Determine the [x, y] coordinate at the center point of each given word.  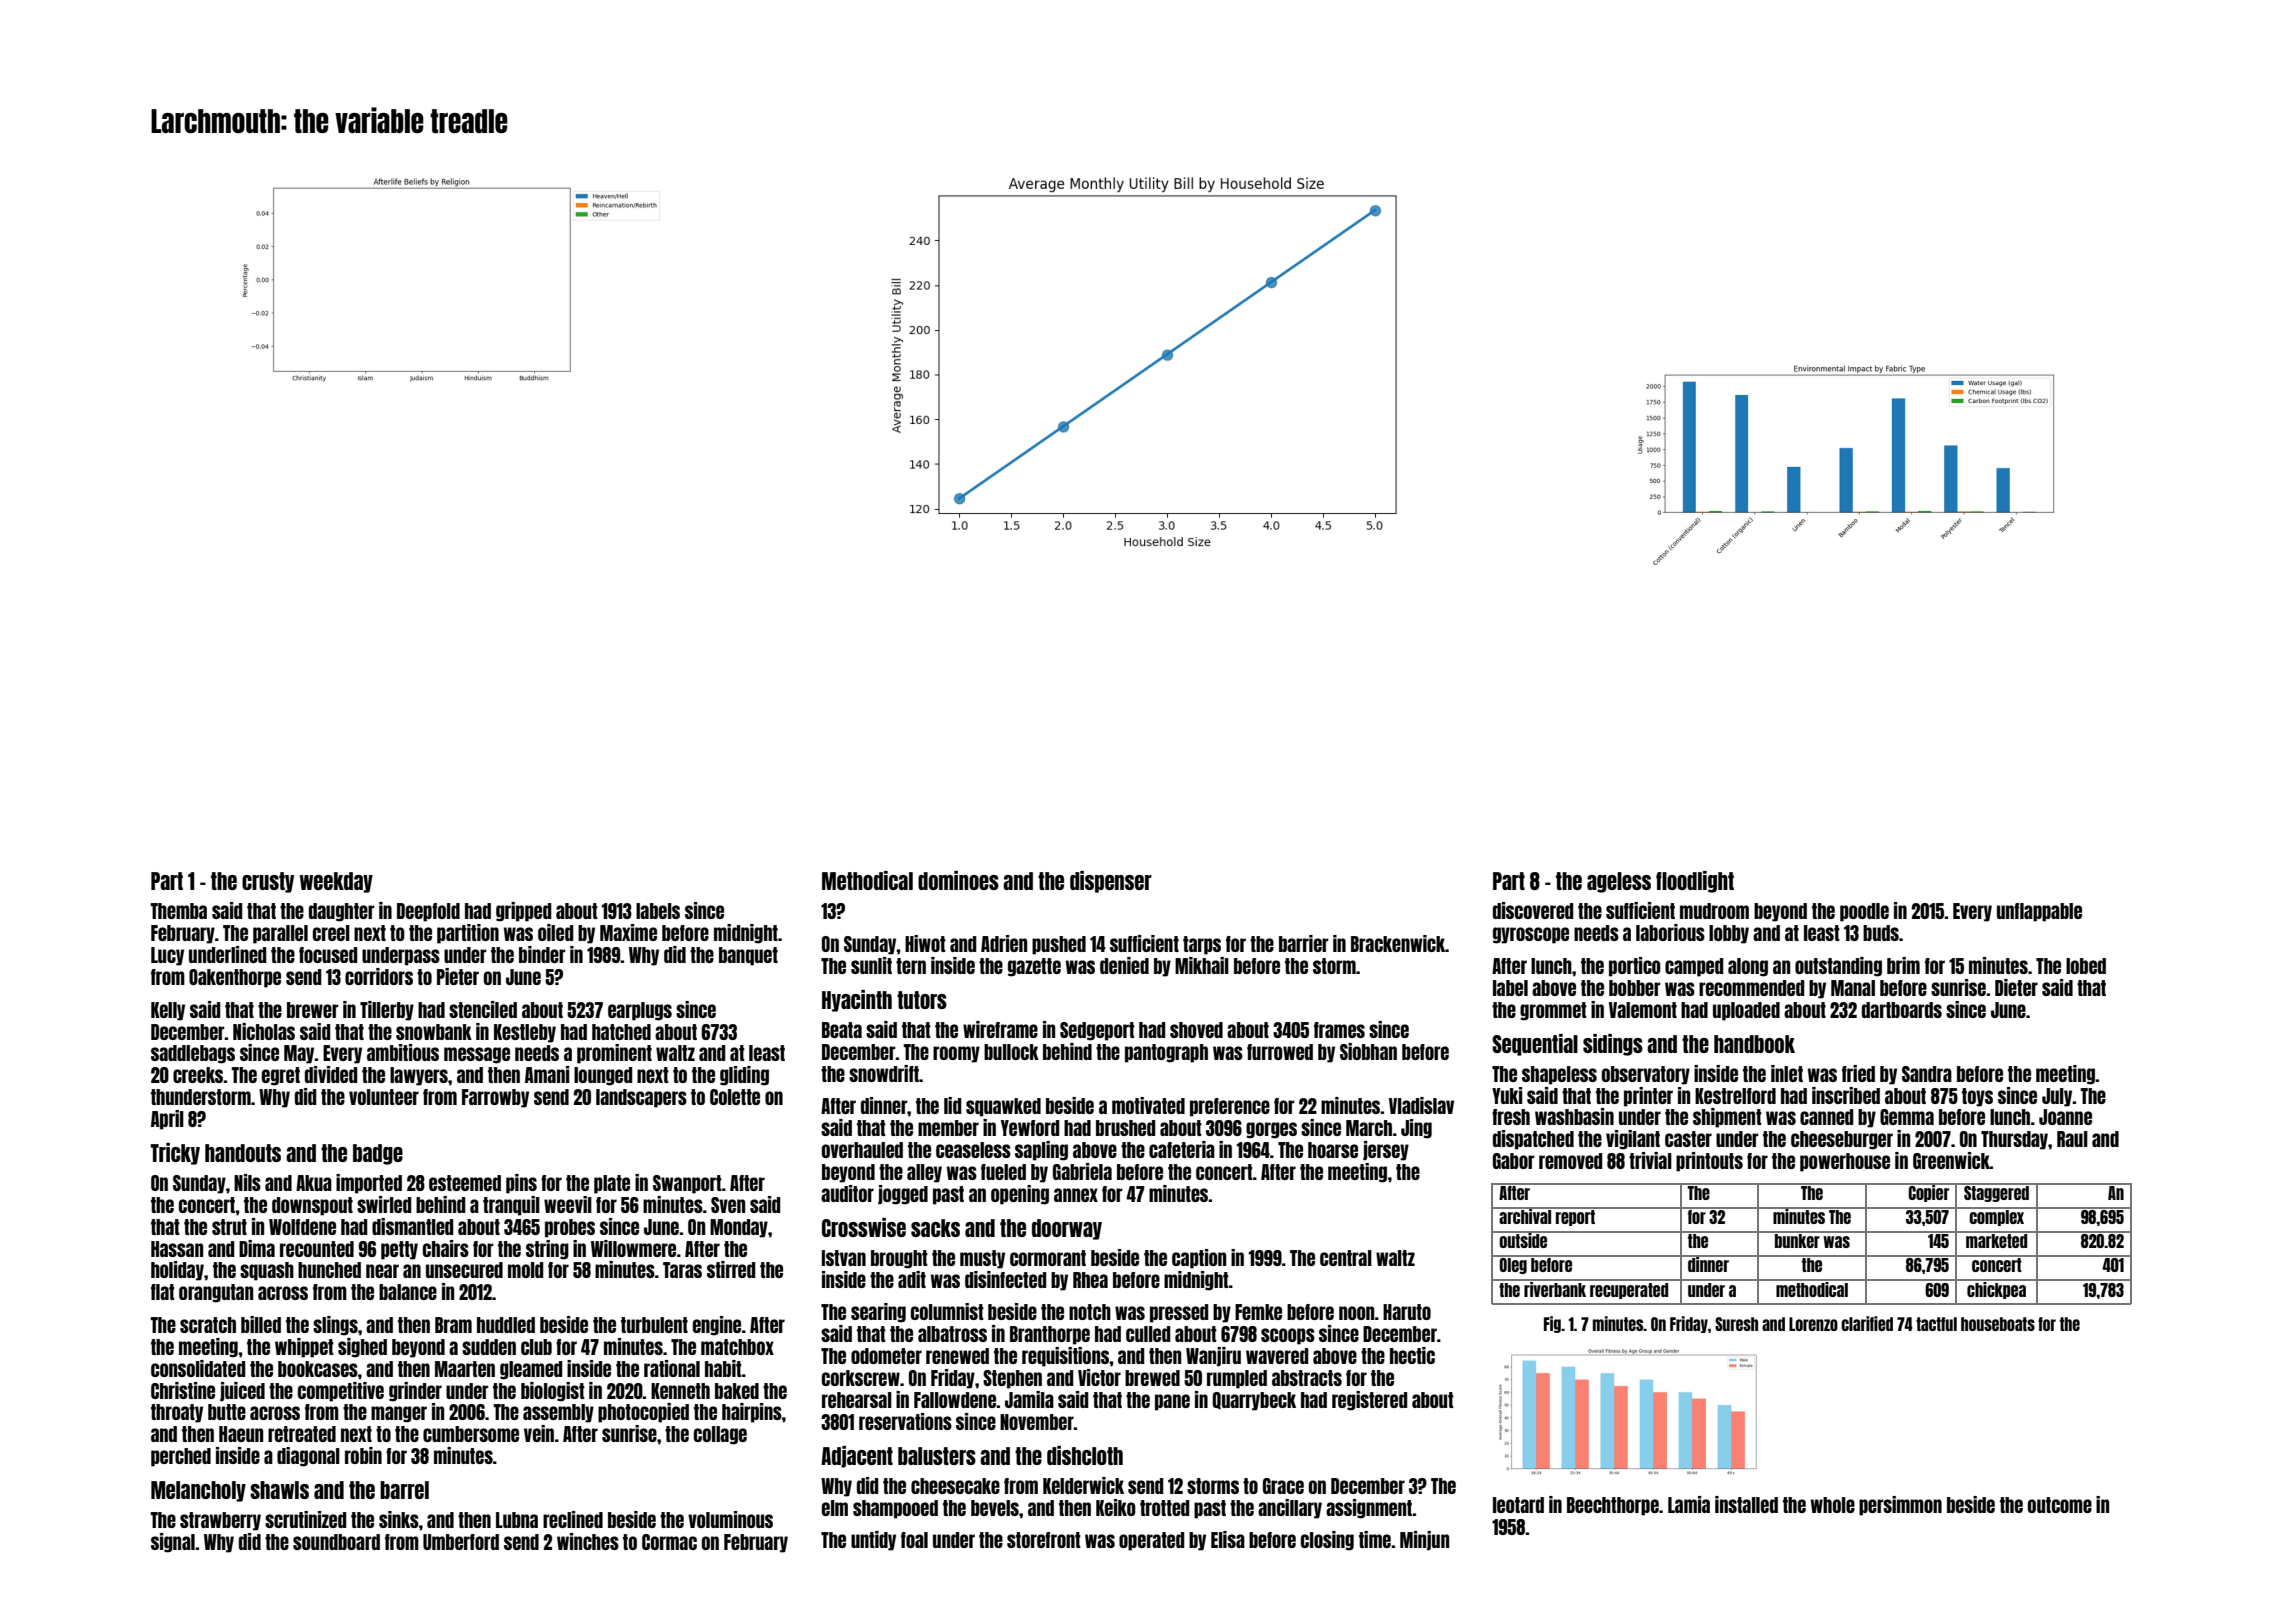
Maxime [628, 932]
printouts [1709, 1162]
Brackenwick [1398, 943]
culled [1148, 1334]
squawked [1003, 1107]
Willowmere [633, 1248]
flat [163, 1292]
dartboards [1902, 1010]
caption [1199, 1259]
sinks [399, 1519]
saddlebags [193, 1054]
